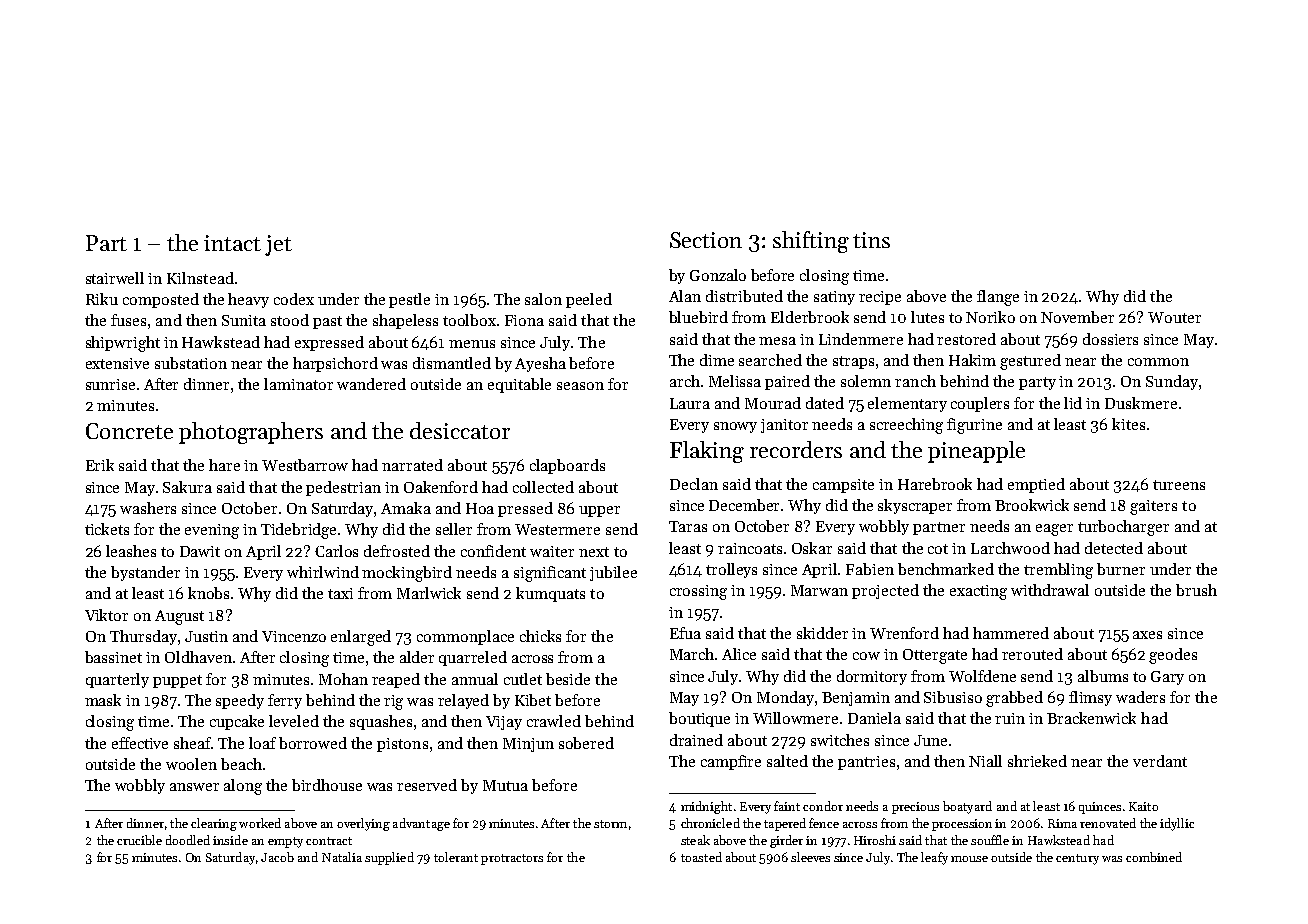  What do you see at coordinates (580, 386) in the document?
I see `season` at bounding box center [580, 386].
